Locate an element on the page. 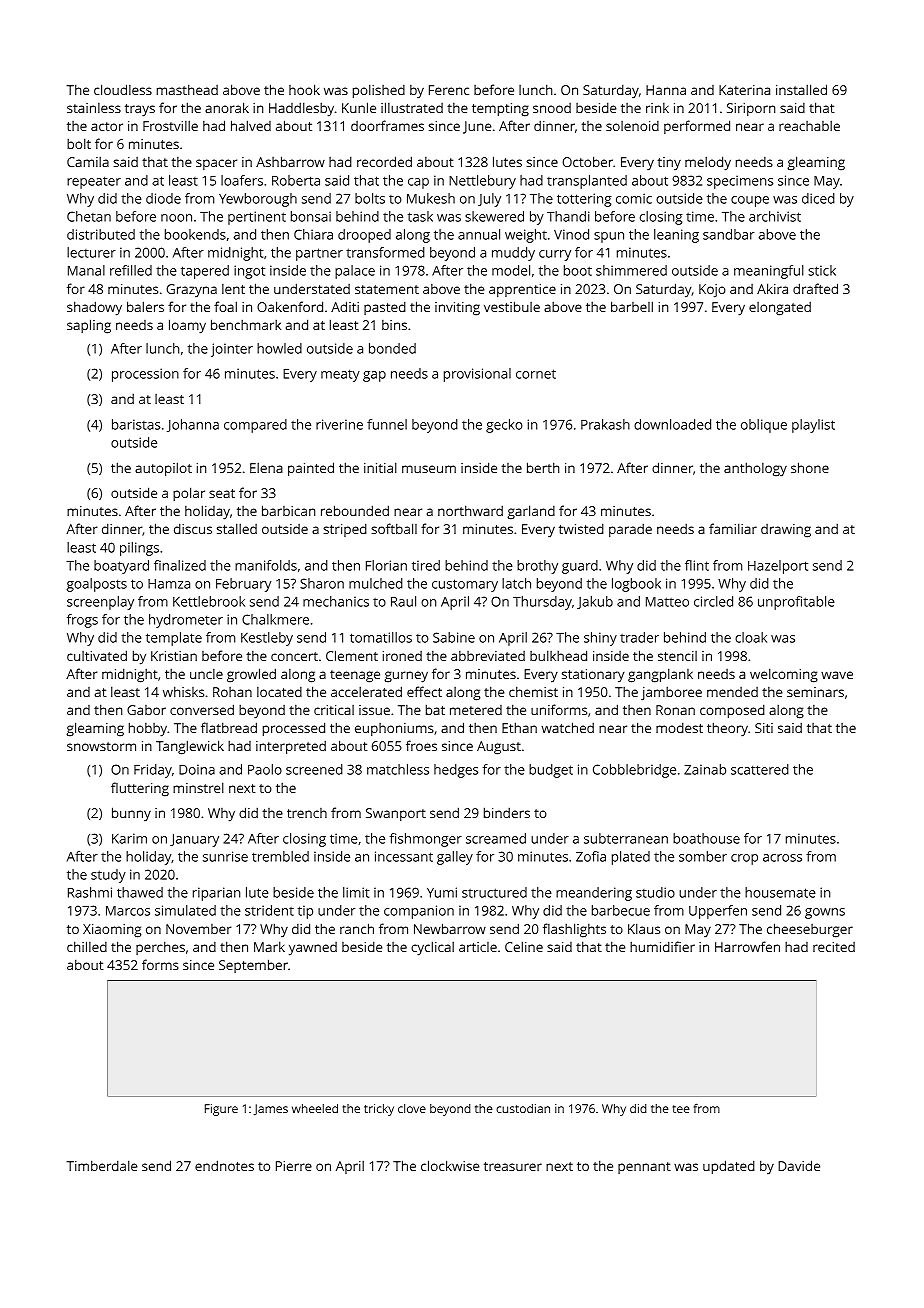 Image resolution: width=924 pixels, height=1308 pixels. boathouse is located at coordinates (706, 838).
